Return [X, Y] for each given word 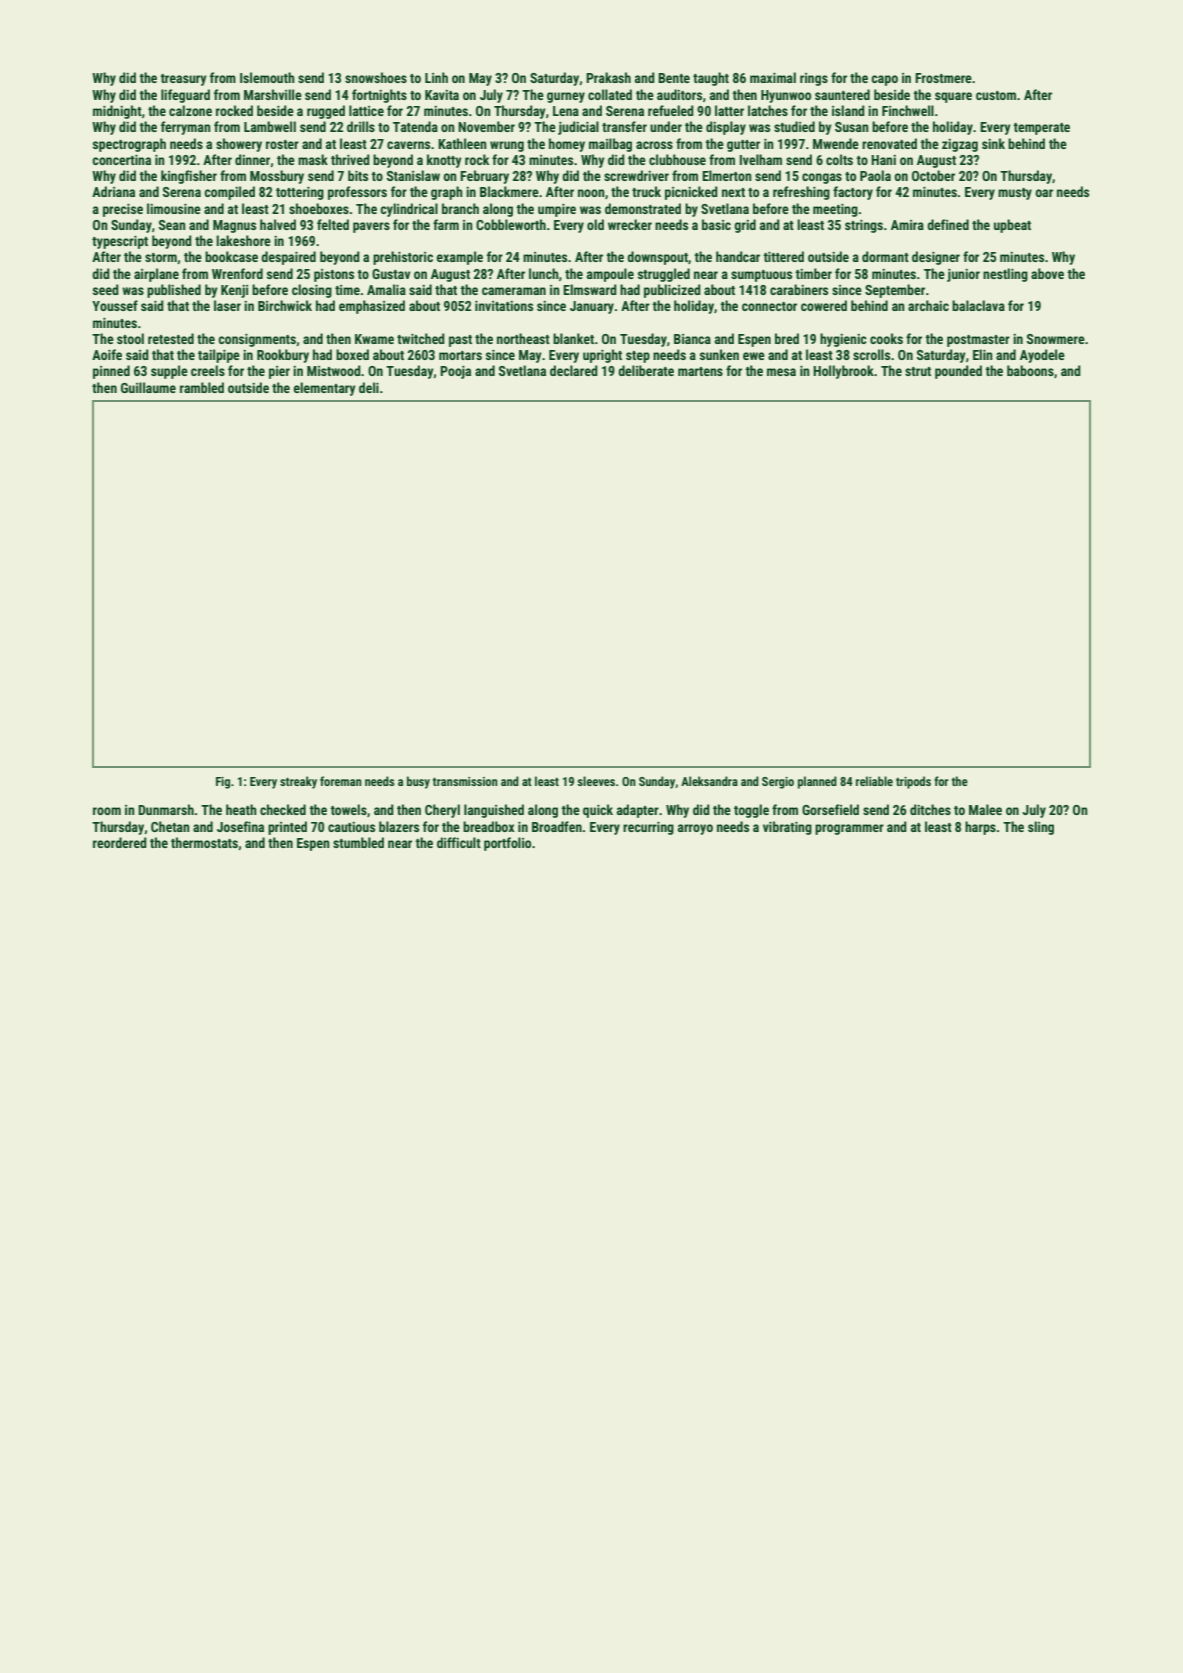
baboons [1030, 370]
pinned [111, 372]
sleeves [596, 781]
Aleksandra [709, 781]
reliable [874, 781]
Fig [223, 783]
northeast [523, 338]
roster [282, 144]
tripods [913, 782]
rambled [202, 387]
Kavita [442, 95]
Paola [875, 175]
